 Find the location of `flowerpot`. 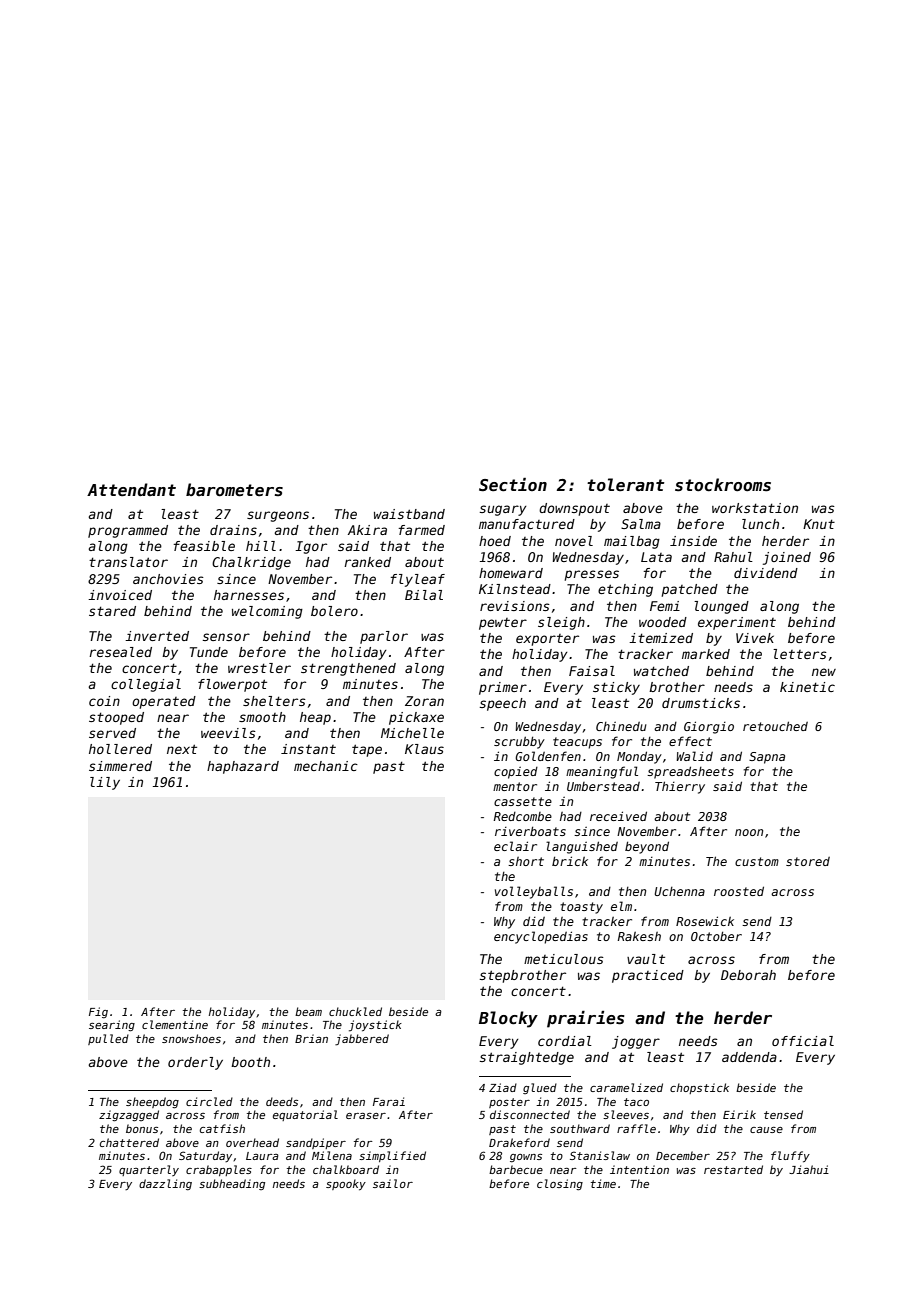

flowerpot is located at coordinates (232, 685).
